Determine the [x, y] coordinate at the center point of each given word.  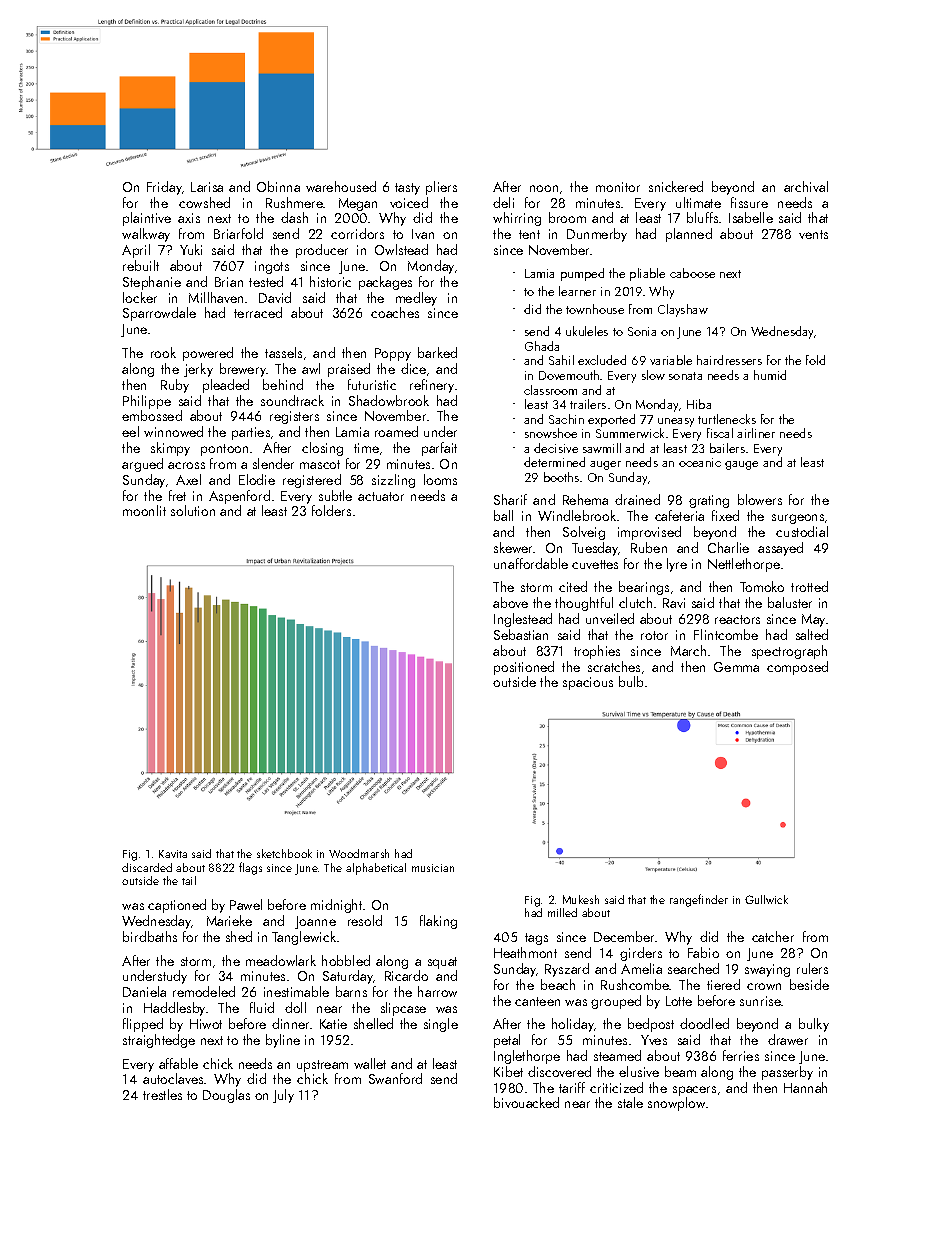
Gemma [736, 667]
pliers [441, 188]
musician [433, 868]
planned [689, 235]
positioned [524, 668]
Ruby [175, 386]
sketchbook [284, 853]
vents [813, 234]
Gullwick [766, 899]
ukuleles [587, 331]
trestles [162, 1094]
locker [140, 297]
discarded [147, 867]
